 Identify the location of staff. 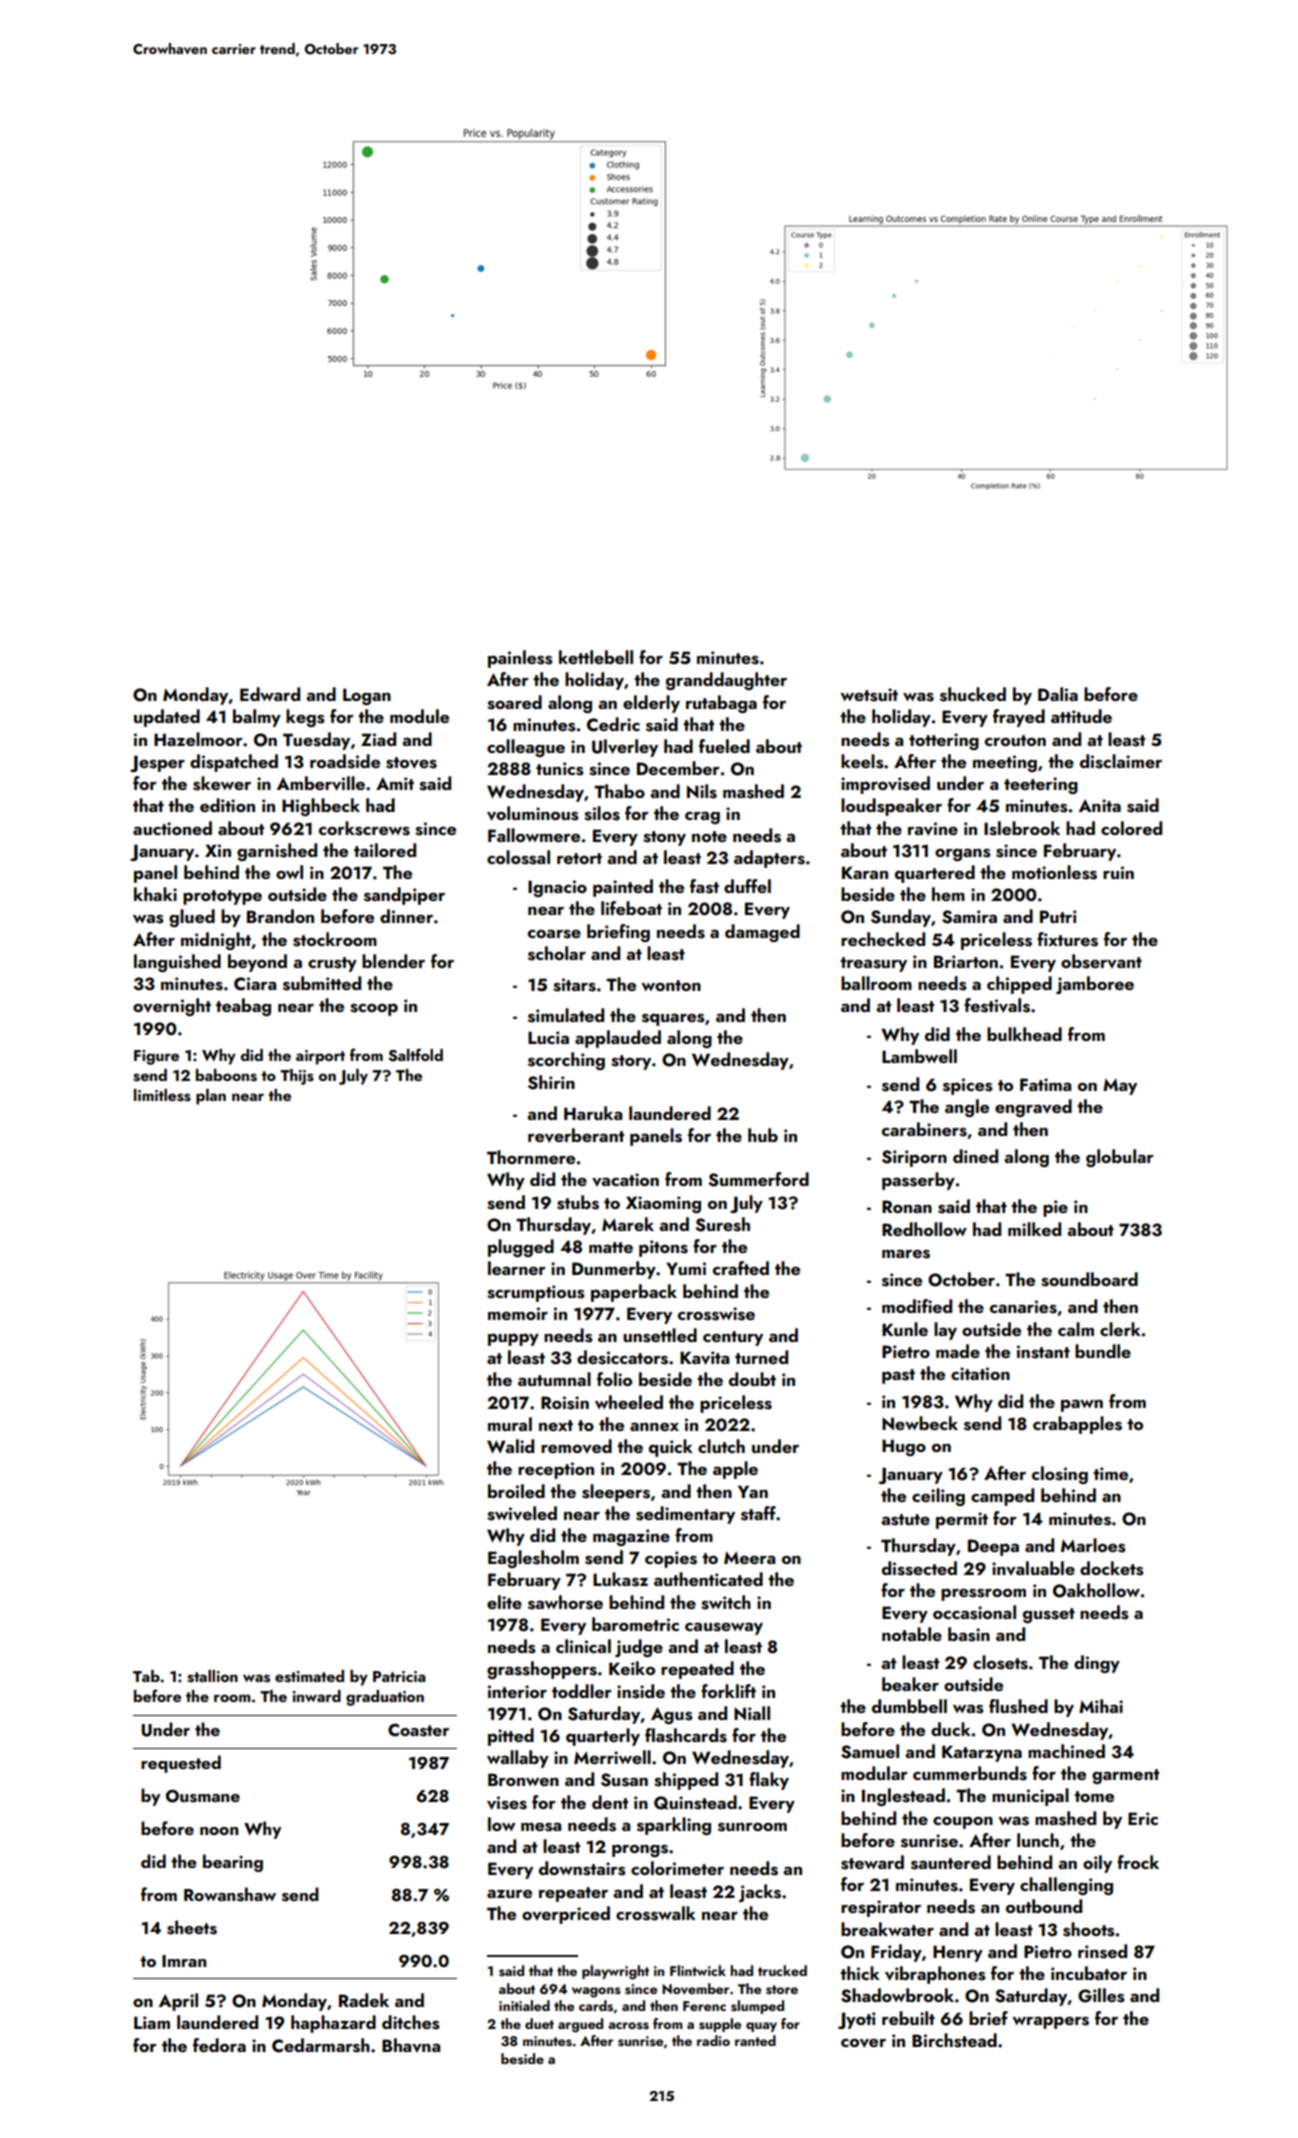
(758, 1513).
